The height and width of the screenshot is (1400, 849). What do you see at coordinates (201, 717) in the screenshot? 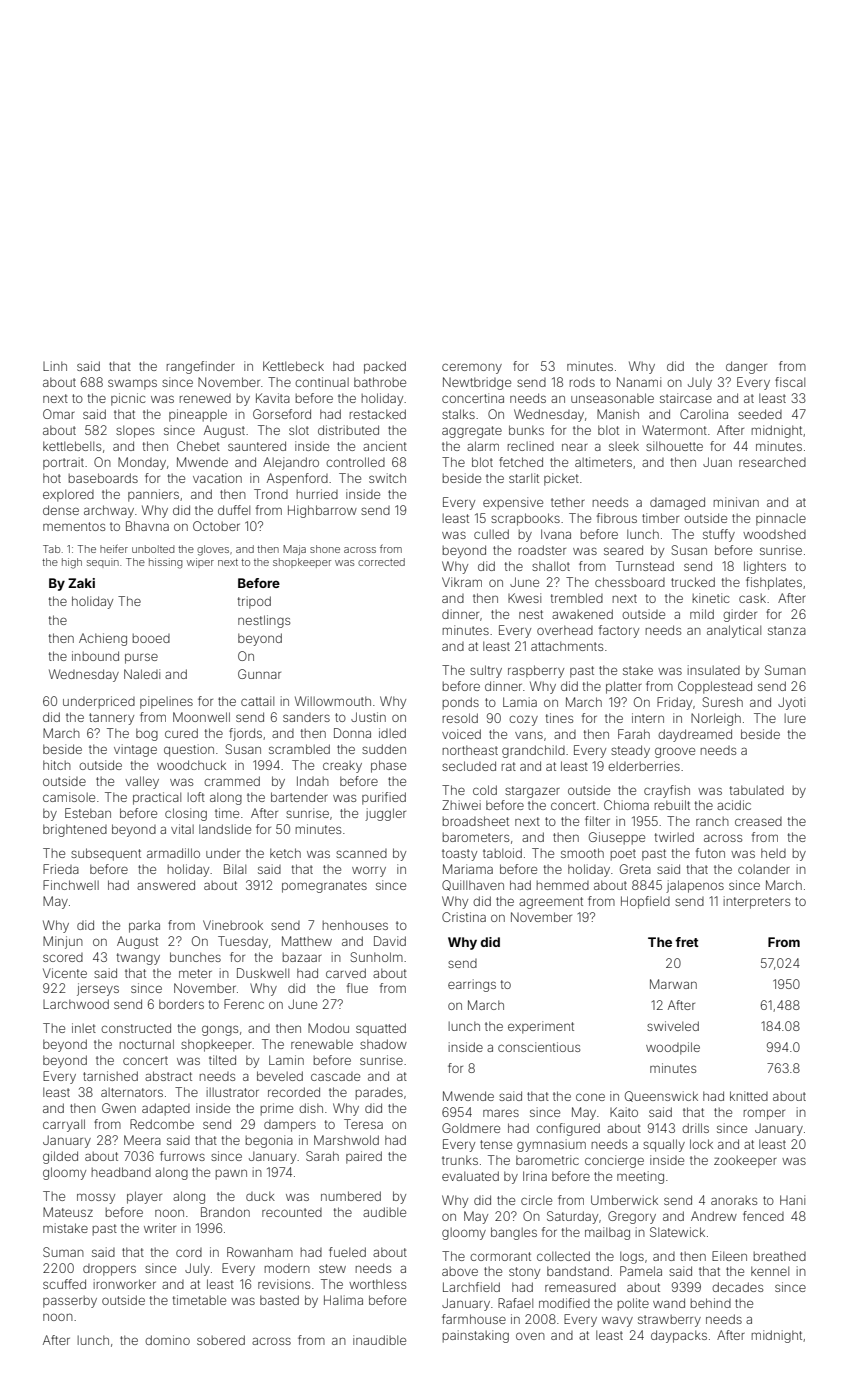
I see `Moonwell` at bounding box center [201, 717].
